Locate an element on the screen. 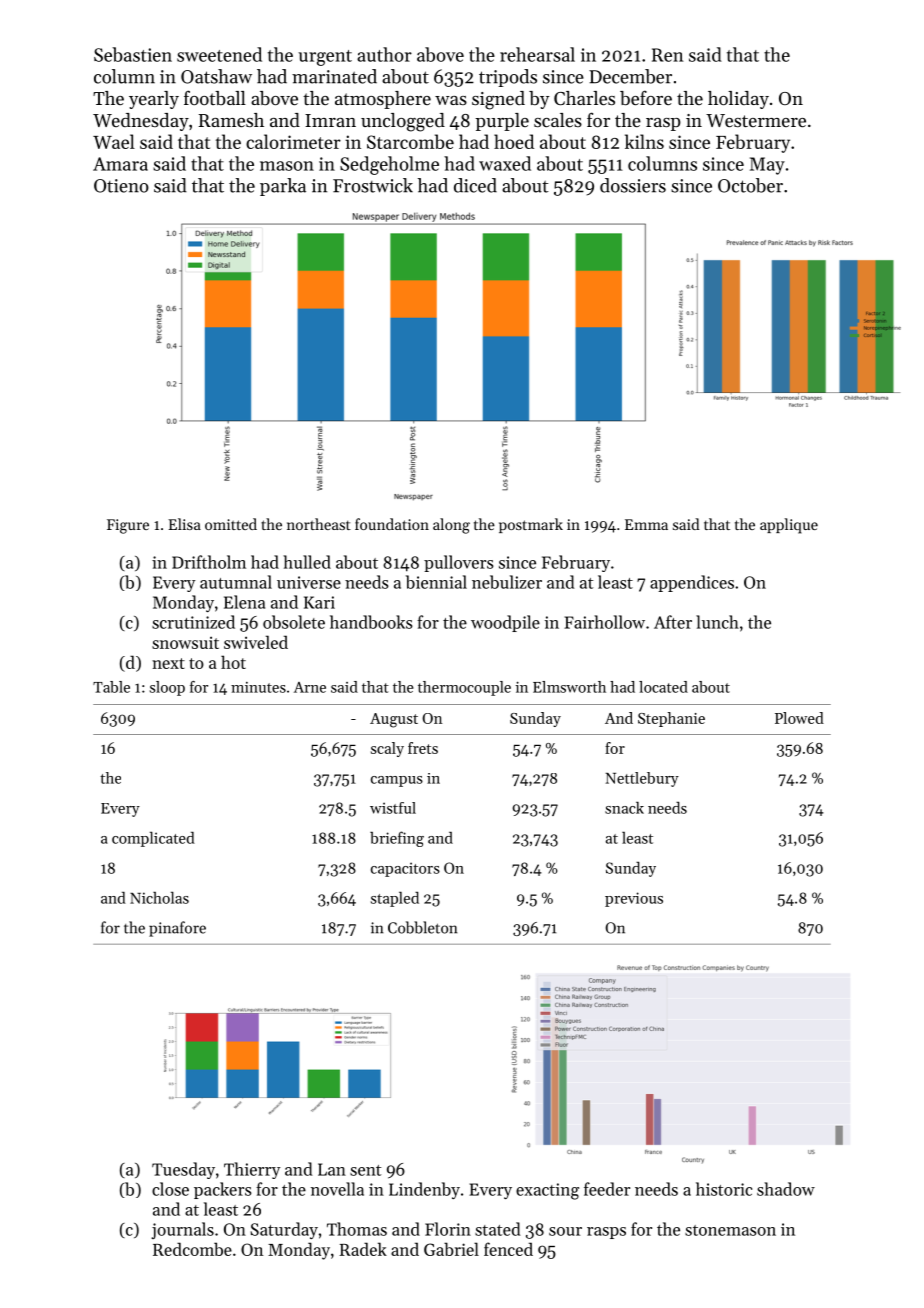 The width and height of the screenshot is (924, 1308). frets is located at coordinates (423, 748).
